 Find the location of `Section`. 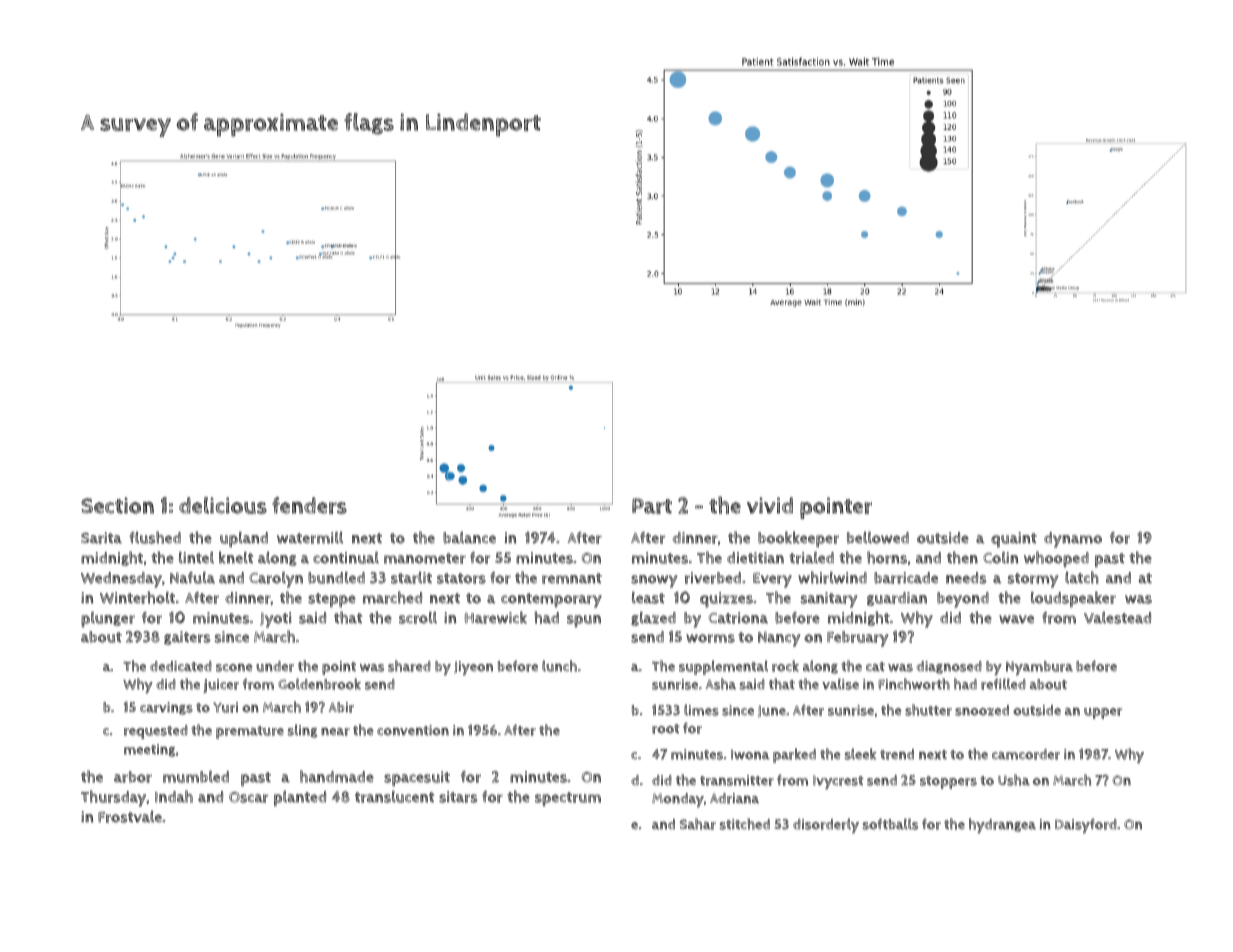

Section is located at coordinates (117, 505).
